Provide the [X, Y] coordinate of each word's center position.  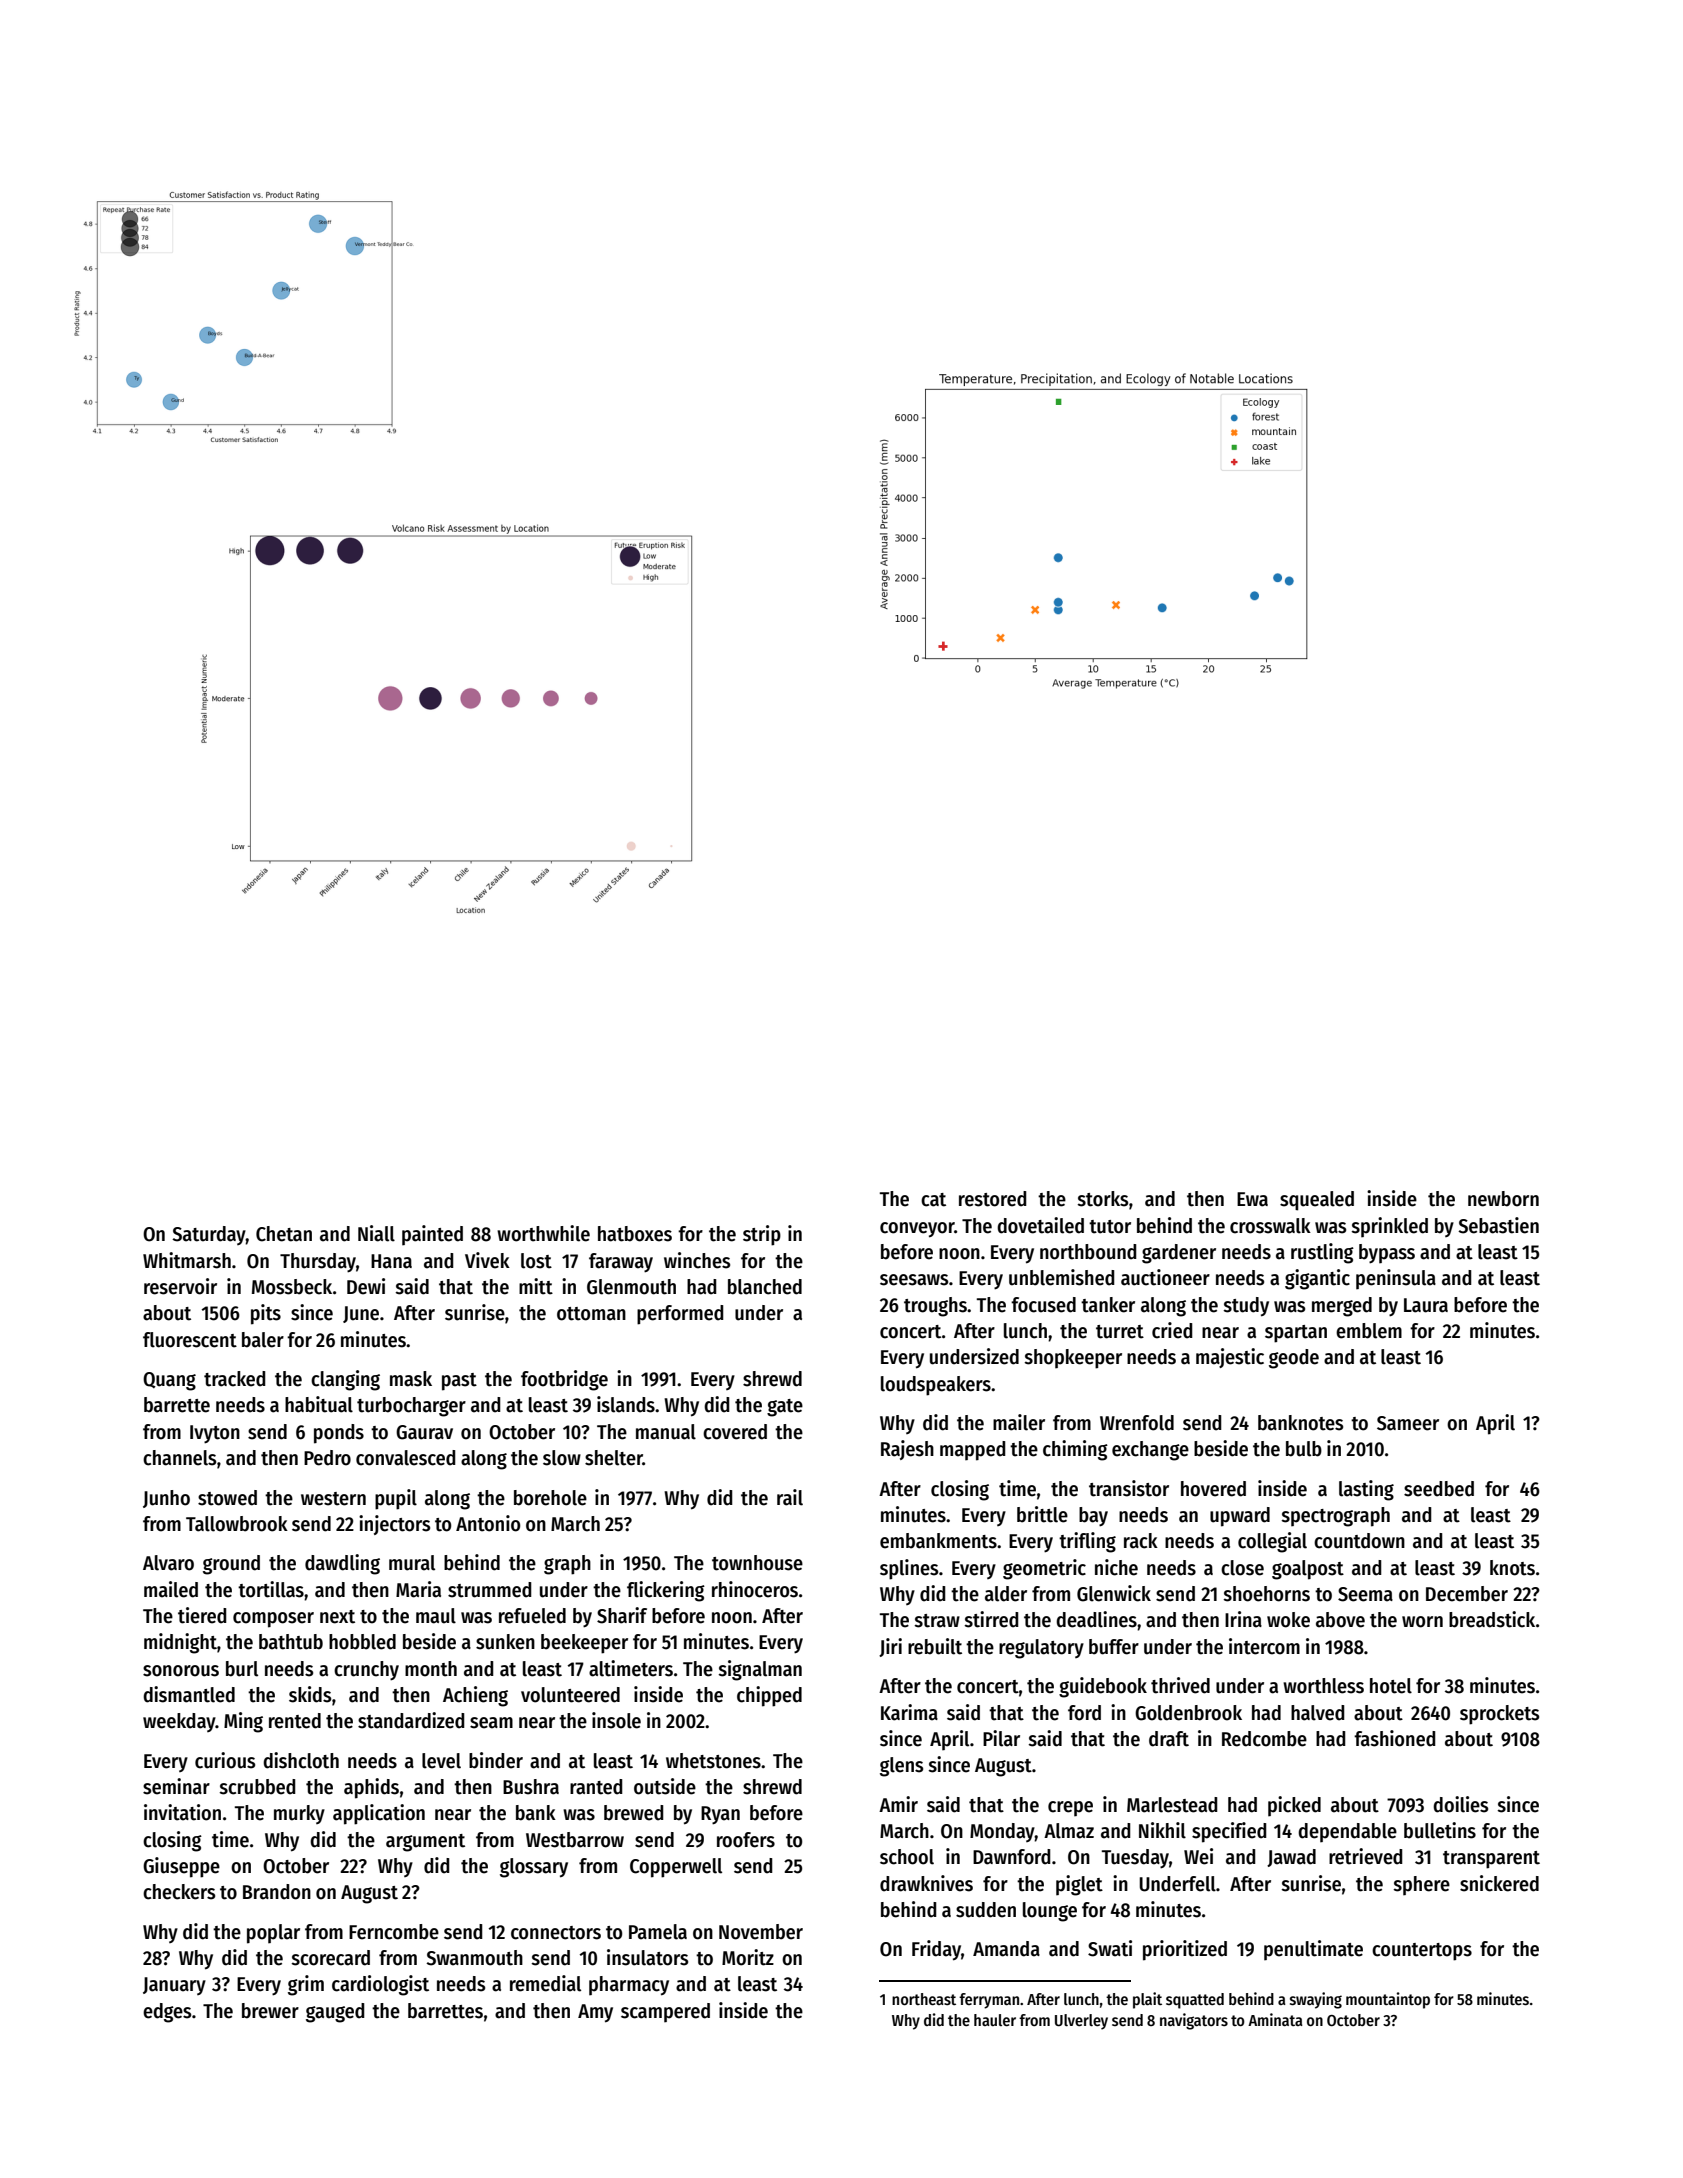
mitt [536, 1286]
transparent [1491, 1860]
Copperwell [676, 1868]
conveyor [917, 1230]
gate [785, 1408]
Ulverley [1081, 2022]
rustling [1322, 1253]
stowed [227, 1498]
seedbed [1439, 1489]
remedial [545, 1983]
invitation [182, 1812]
